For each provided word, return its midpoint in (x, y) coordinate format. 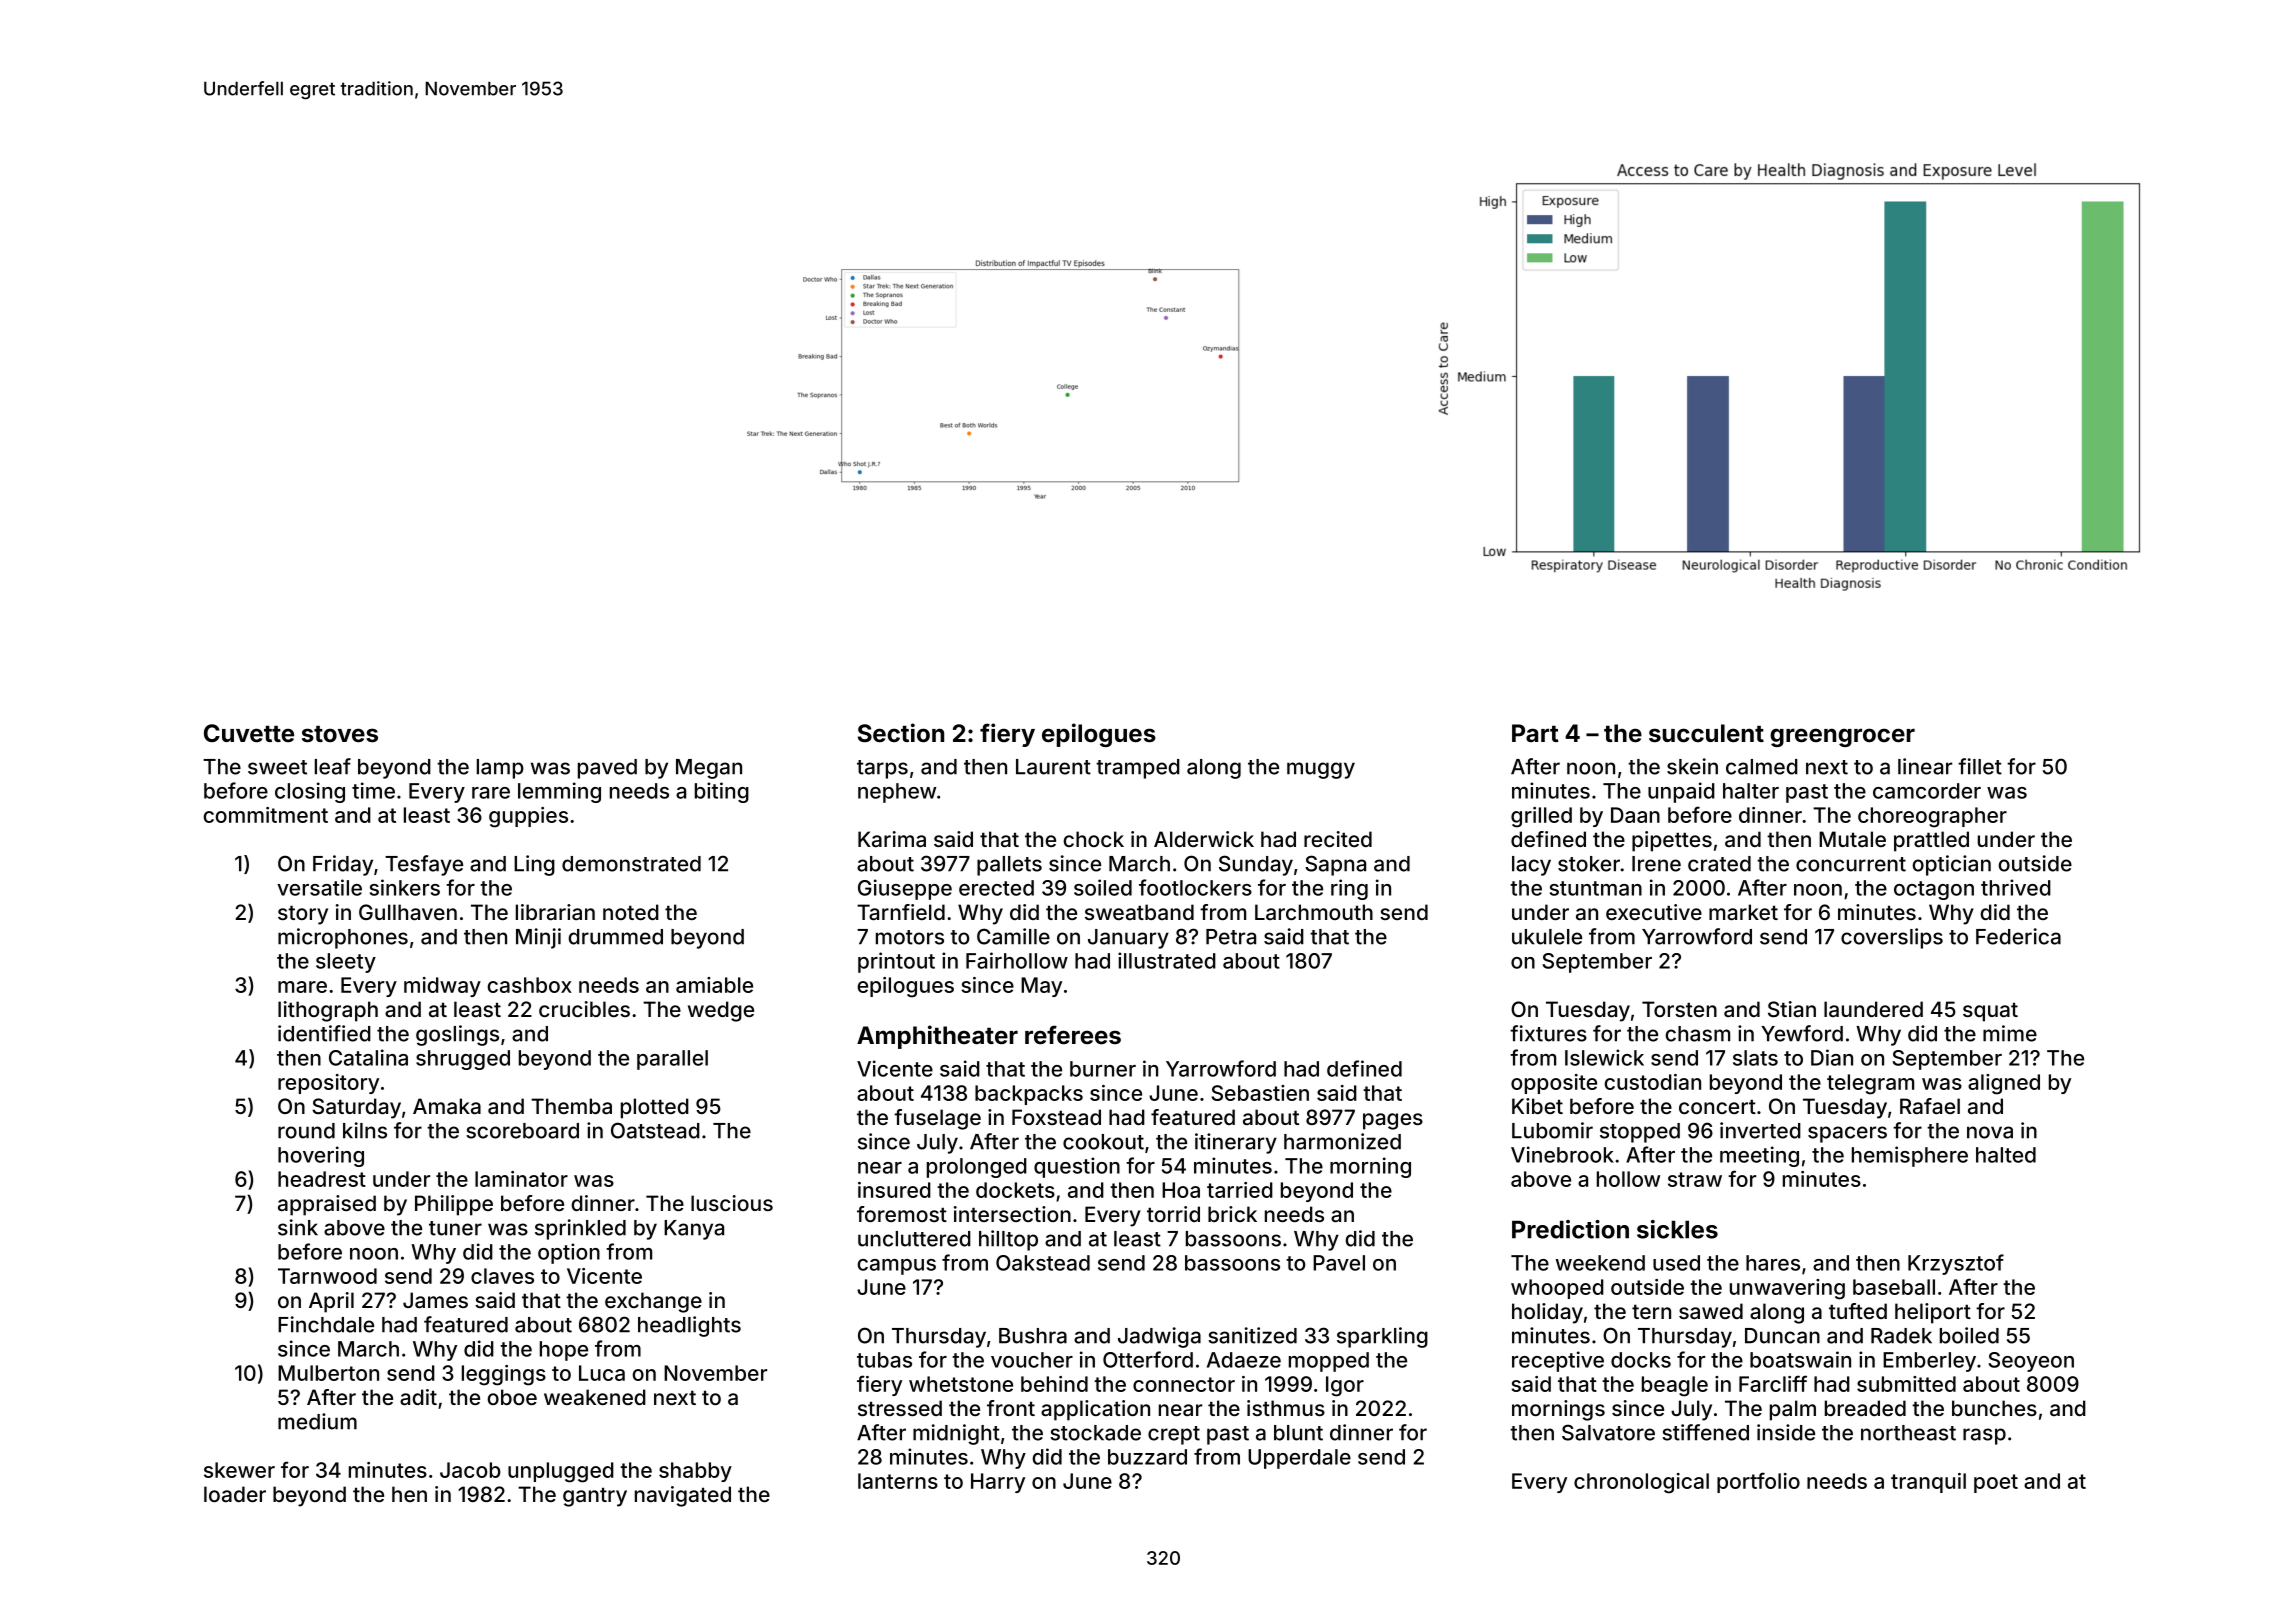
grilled (1541, 817)
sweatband (1139, 912)
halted (2006, 1155)
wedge (721, 1011)
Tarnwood (327, 1276)
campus (896, 1267)
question (1077, 1167)
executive (1654, 912)
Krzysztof (1956, 1264)
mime (2010, 1033)
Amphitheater (937, 1037)
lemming (559, 792)
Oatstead (655, 1130)
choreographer (1932, 817)
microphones (343, 938)
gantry (595, 1497)
